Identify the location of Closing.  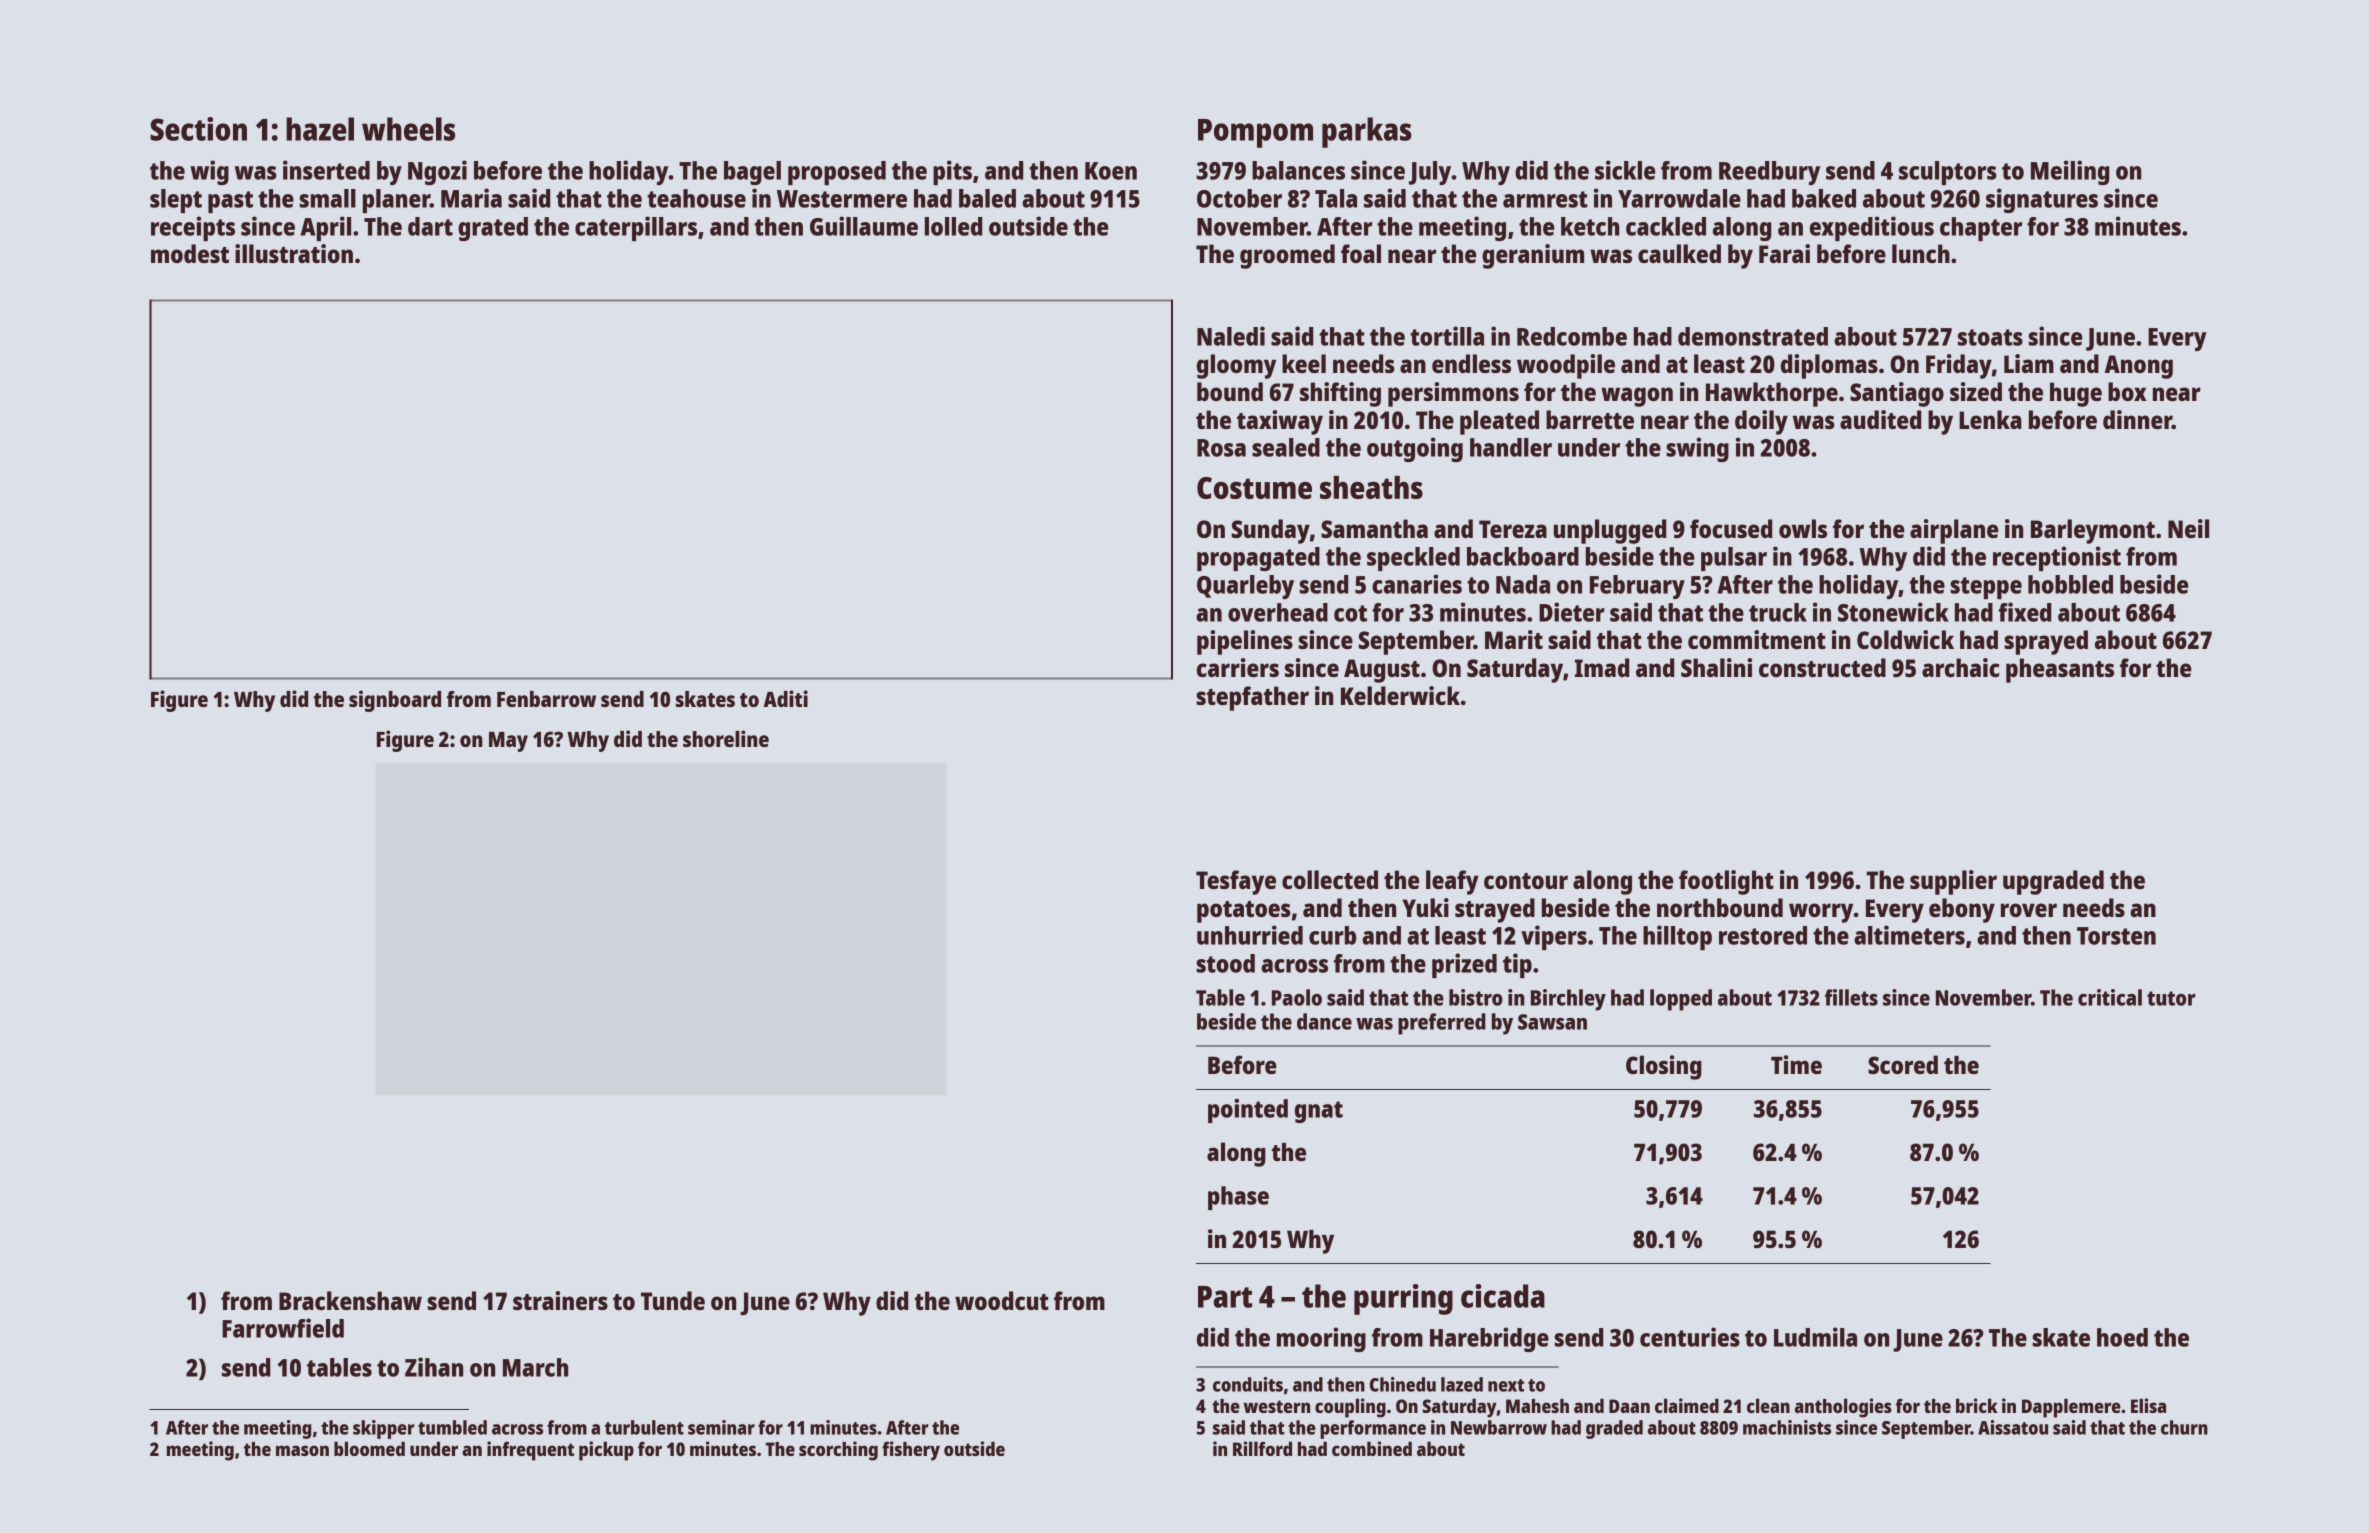
(1664, 1067).
